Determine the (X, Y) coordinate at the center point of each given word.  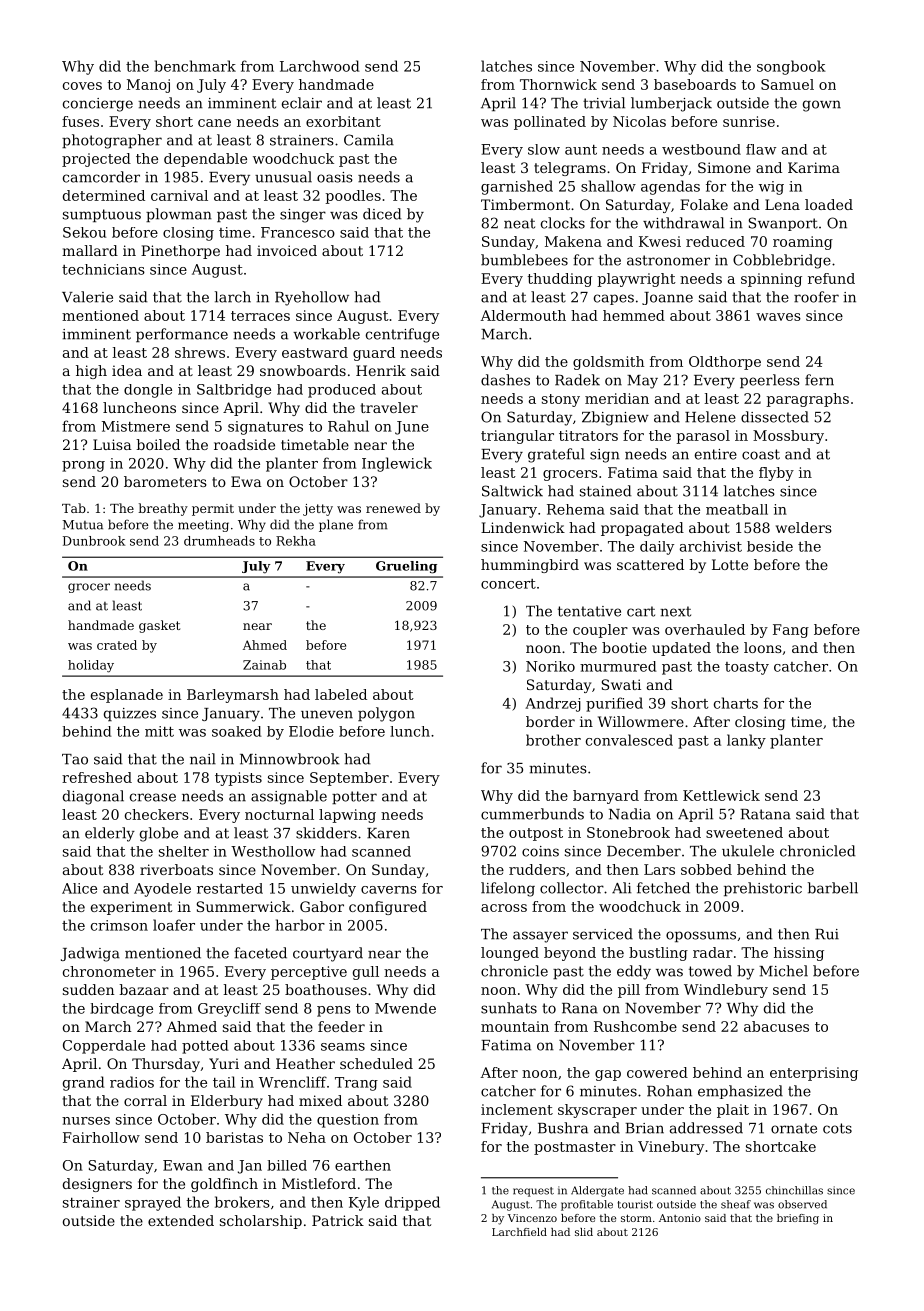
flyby (776, 474)
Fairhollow (101, 1137)
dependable (205, 160)
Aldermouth (523, 315)
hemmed (634, 315)
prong (83, 466)
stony (561, 400)
